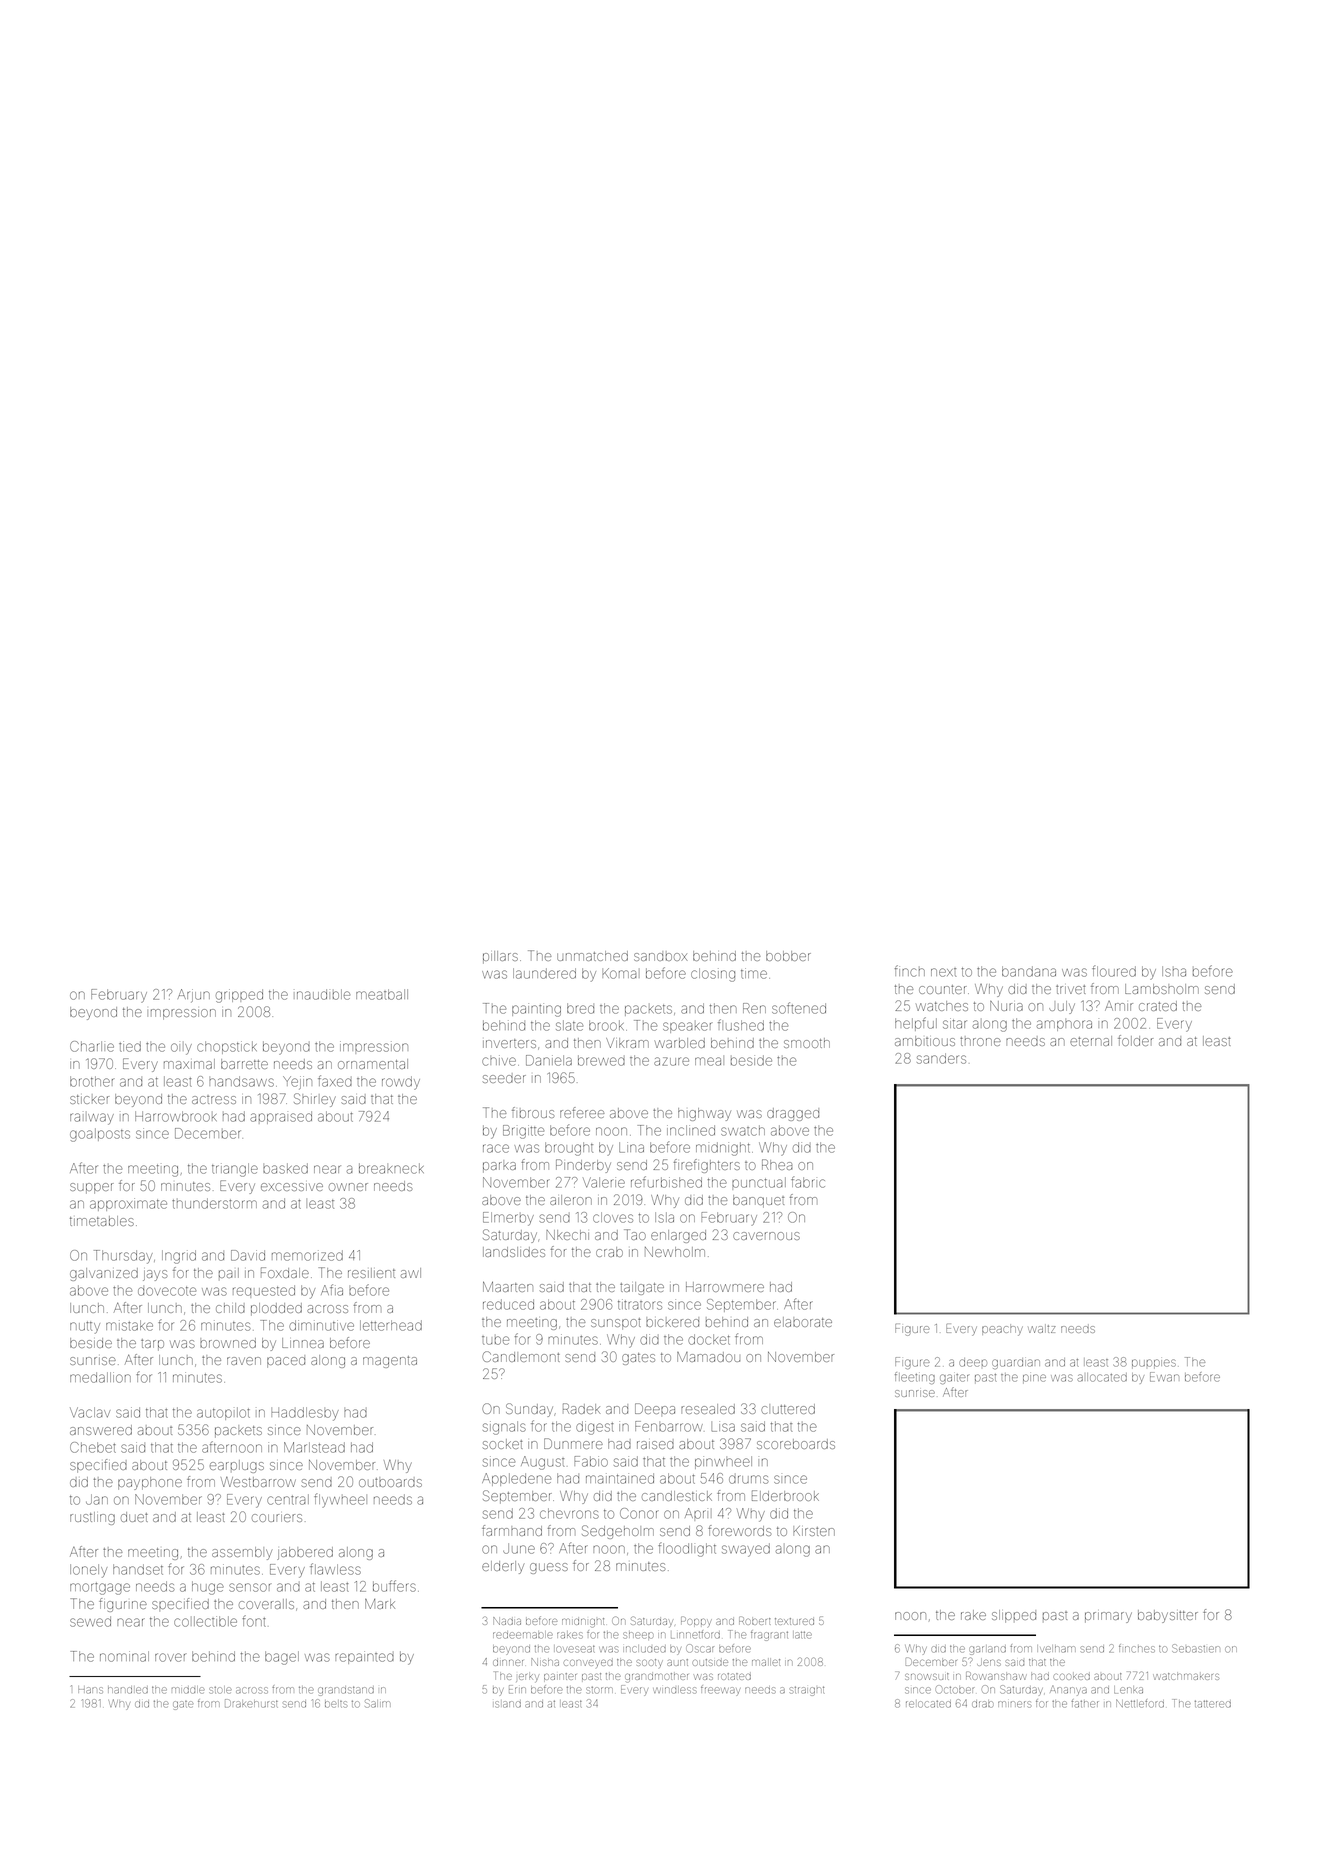 The image size is (1319, 1865). I want to click on medallion, so click(100, 1377).
